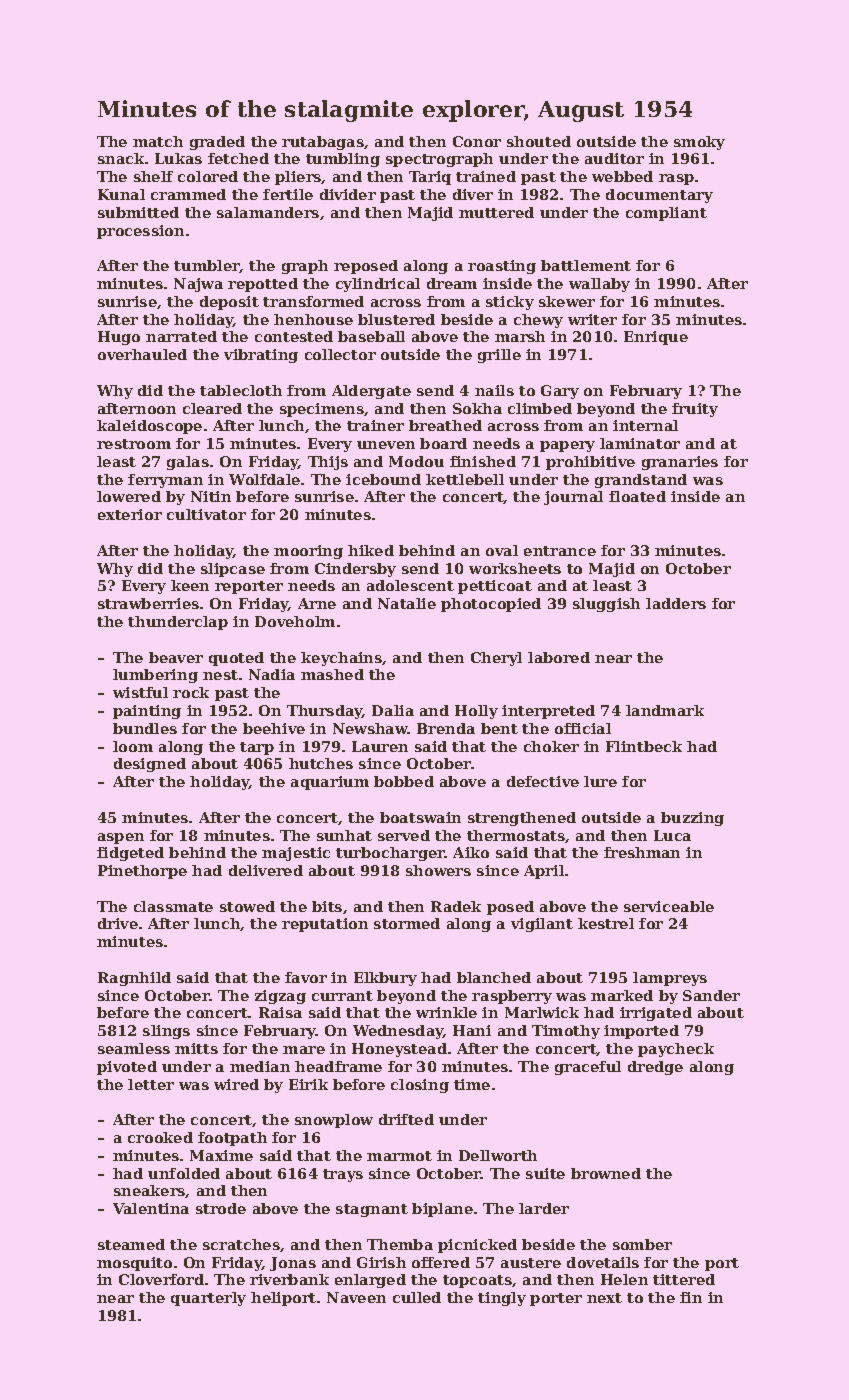 Image resolution: width=849 pixels, height=1400 pixels. What do you see at coordinates (592, 319) in the image?
I see `writer` at bounding box center [592, 319].
